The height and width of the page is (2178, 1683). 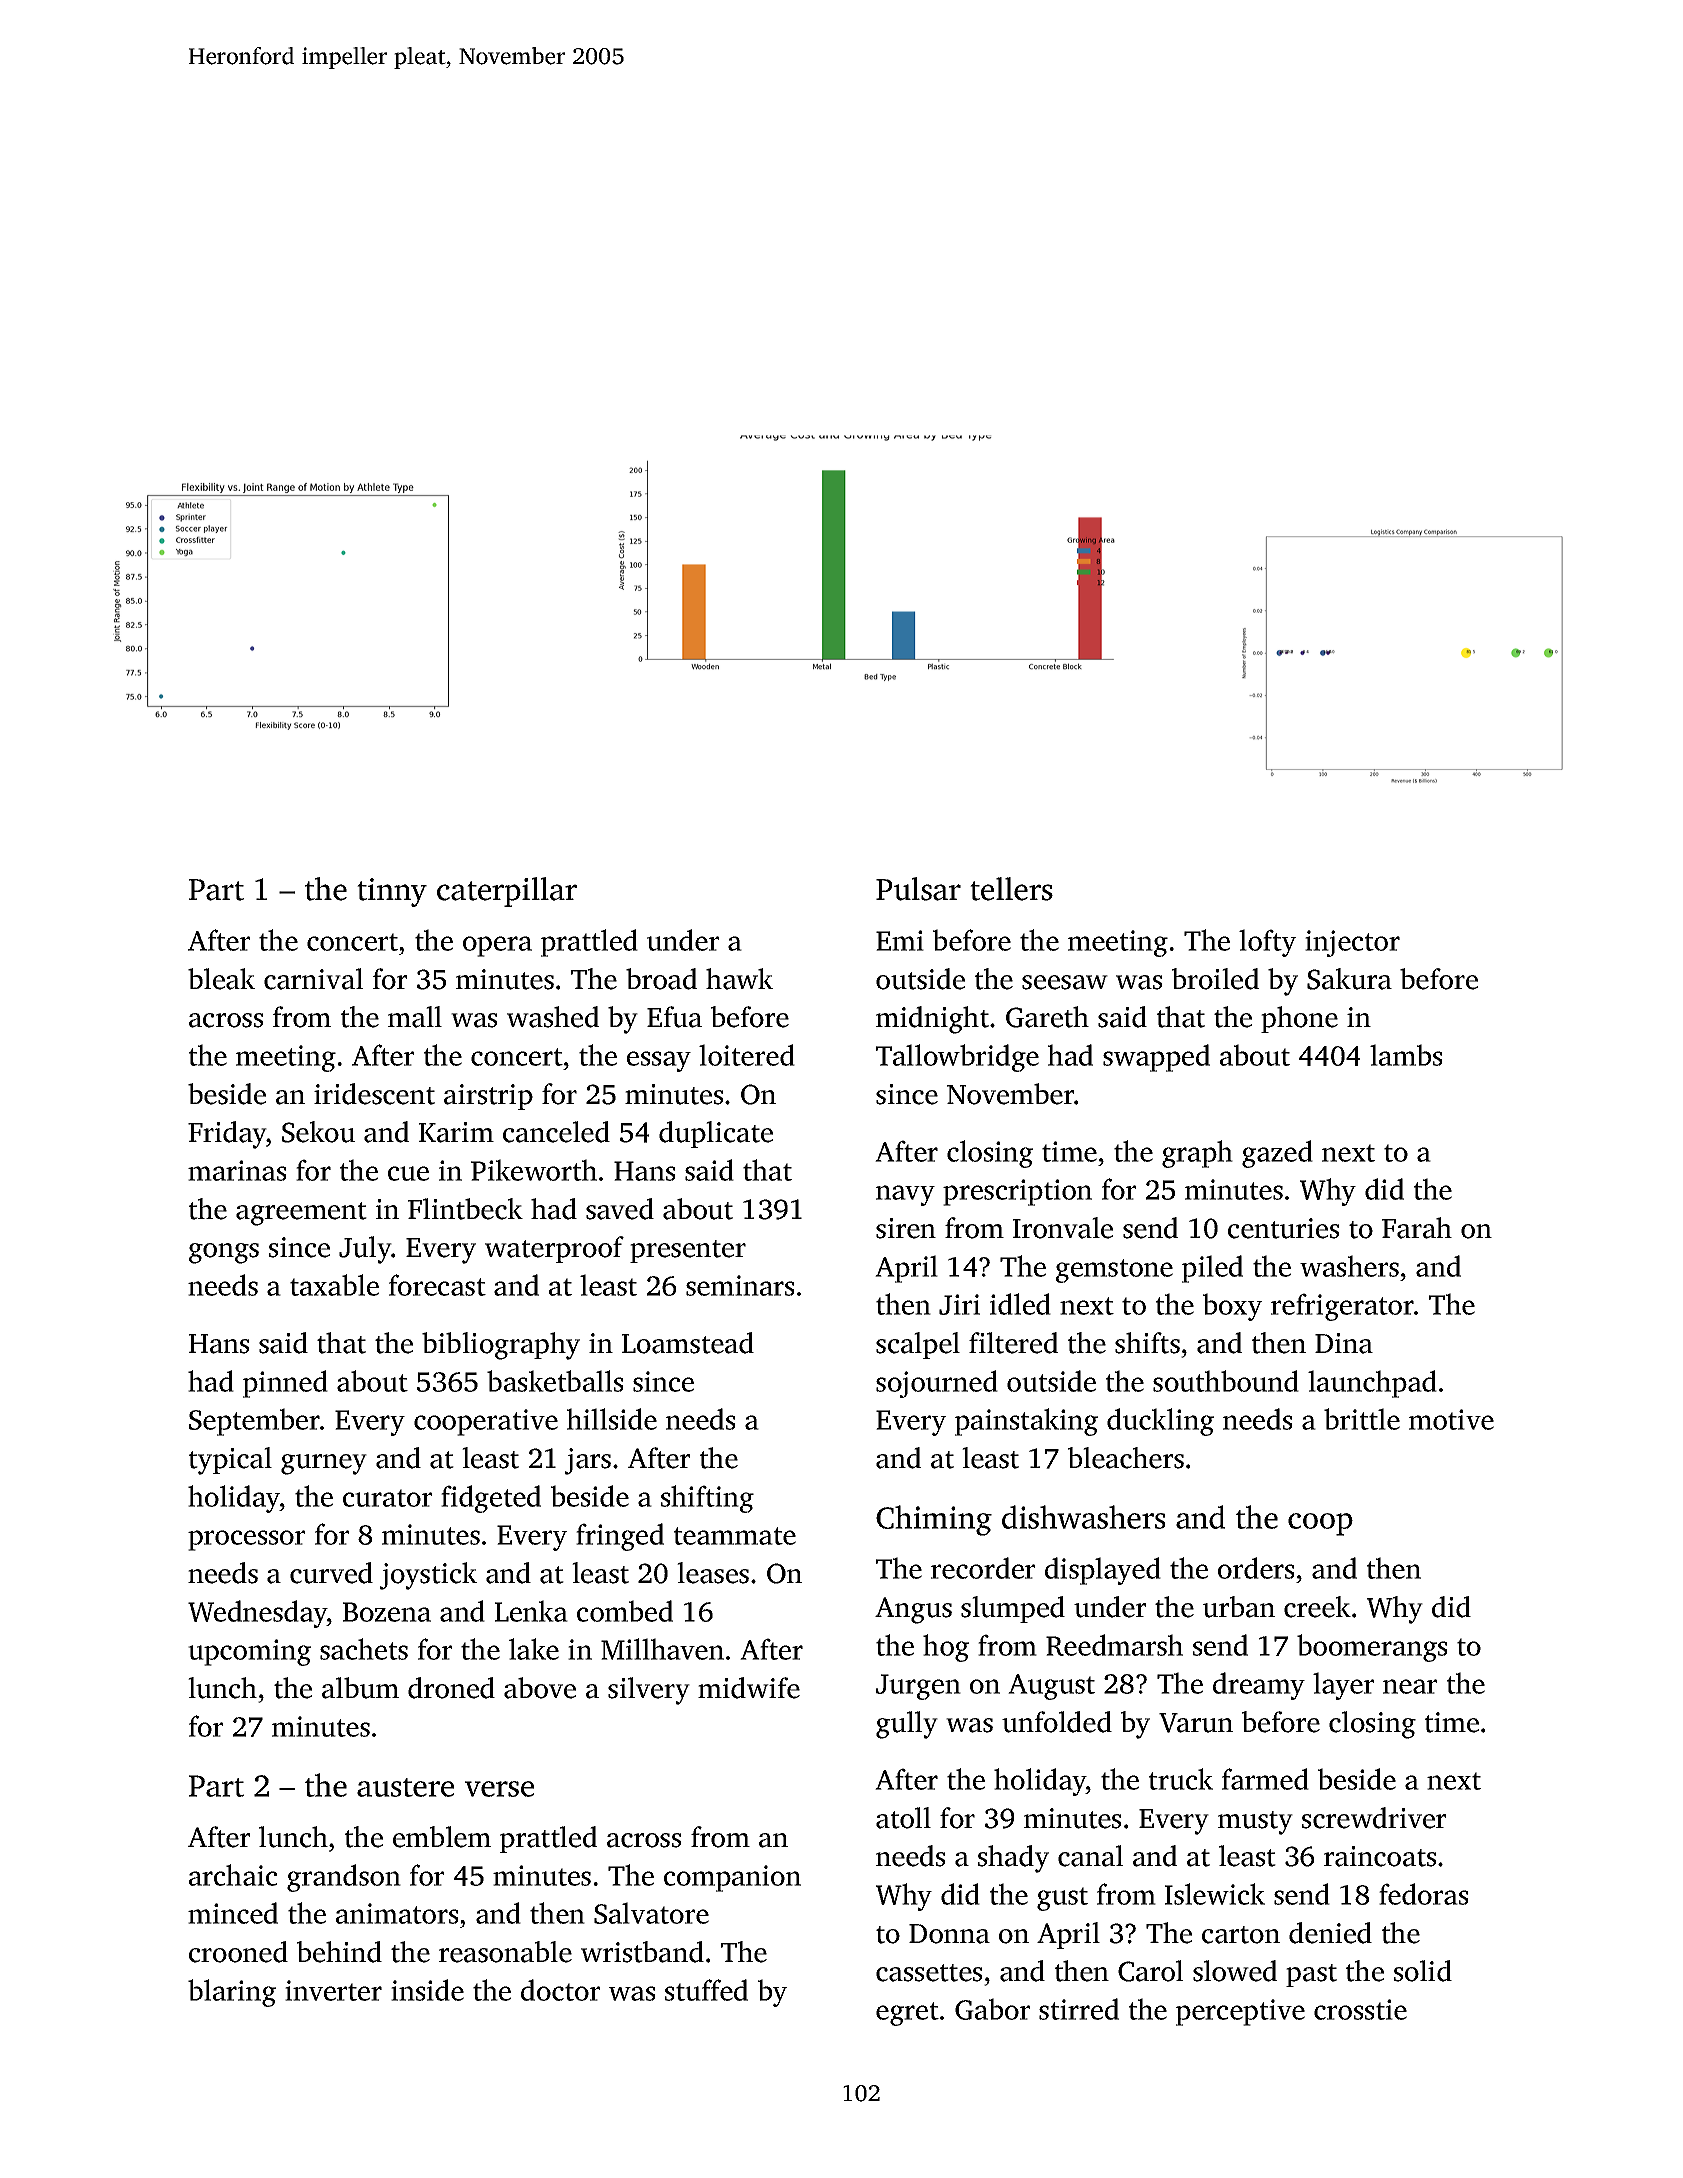 What do you see at coordinates (1011, 889) in the page?
I see `tellers` at bounding box center [1011, 889].
